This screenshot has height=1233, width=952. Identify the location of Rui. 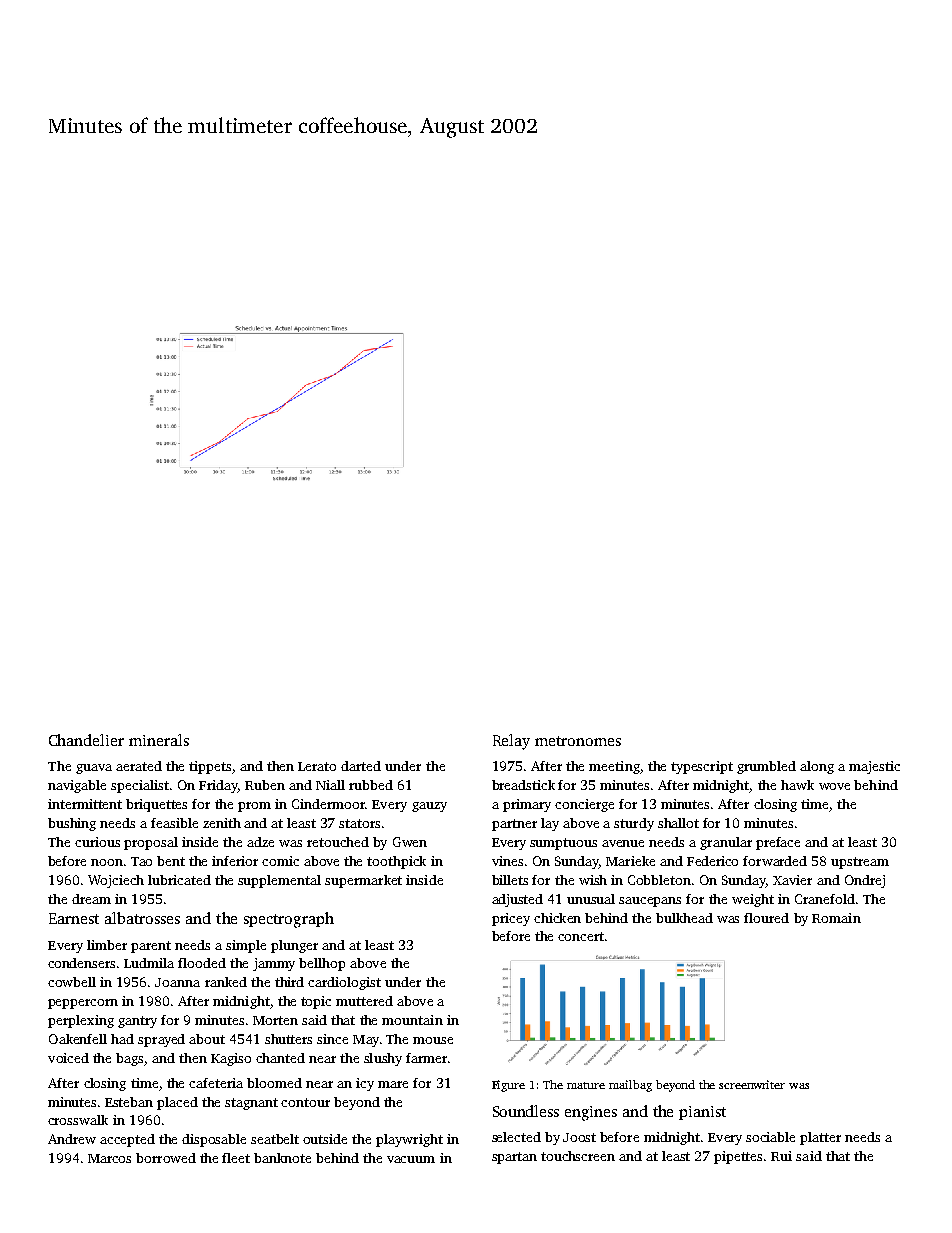
(781, 1156).
